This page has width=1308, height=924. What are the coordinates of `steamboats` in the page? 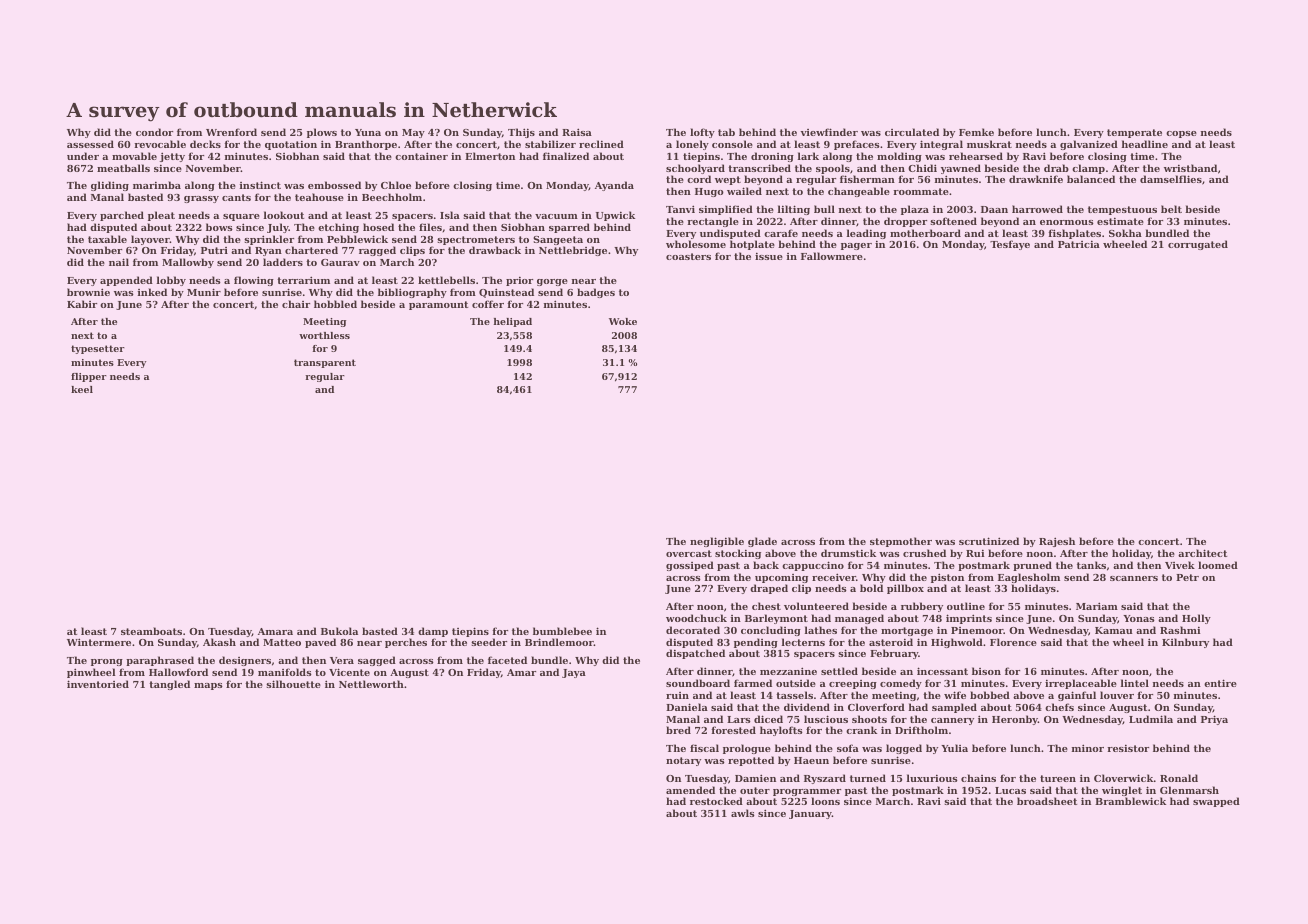 It's located at (151, 631).
